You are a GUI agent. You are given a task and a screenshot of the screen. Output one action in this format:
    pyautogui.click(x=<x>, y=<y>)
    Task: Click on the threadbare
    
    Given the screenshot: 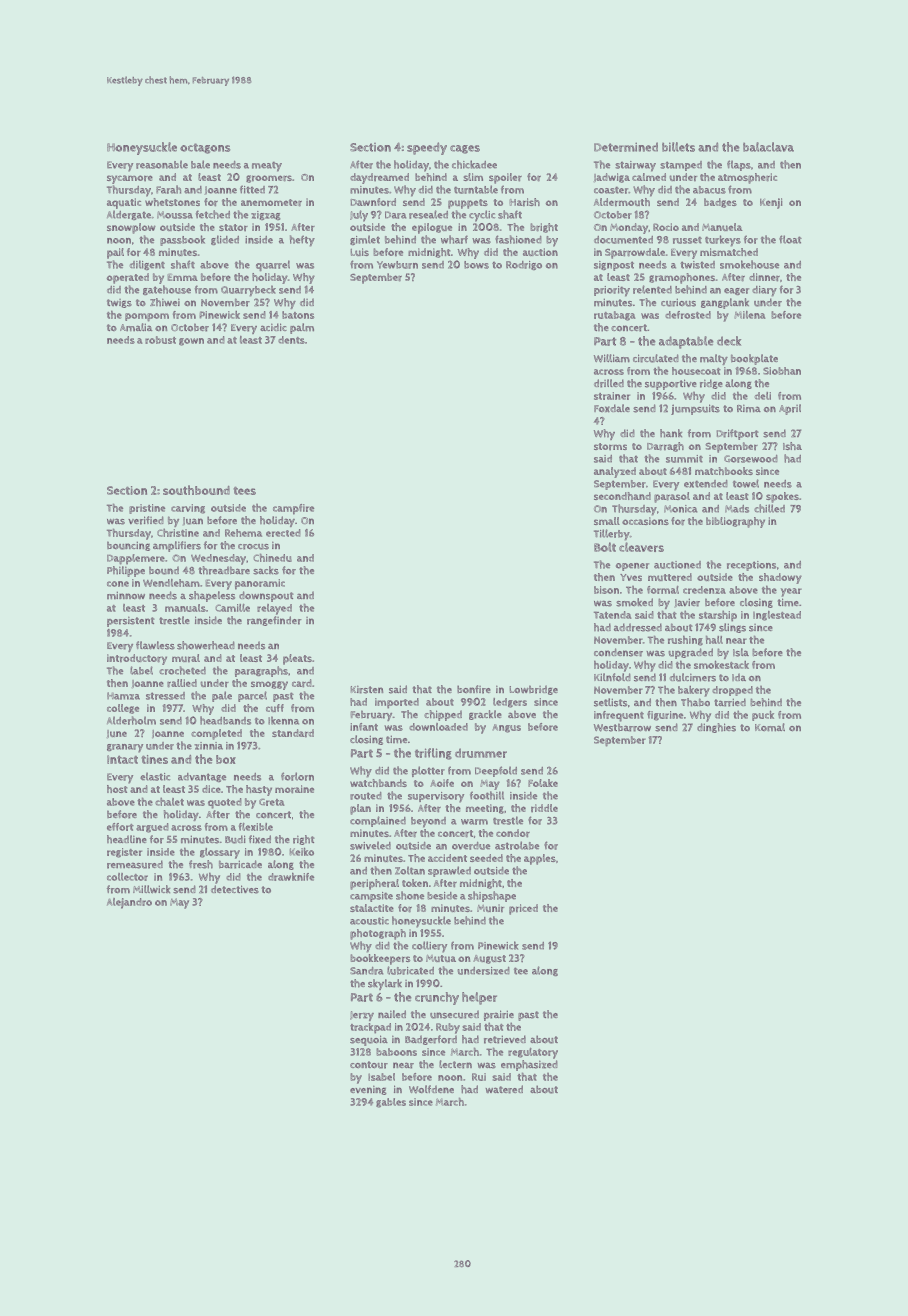 What is the action you would take?
    pyautogui.click(x=224, y=570)
